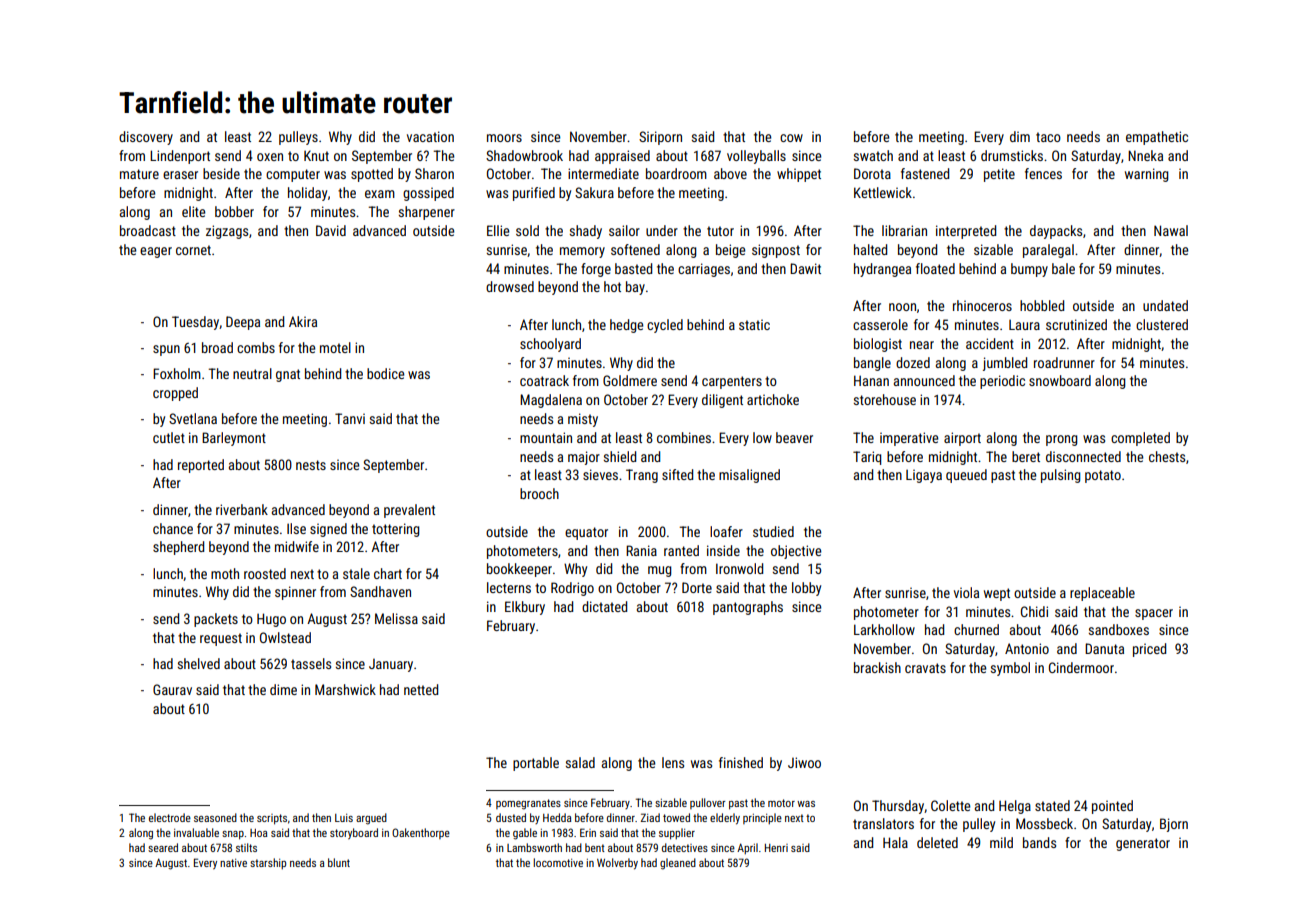 This image has width=1308, height=924. I want to click on boardroom, so click(676, 173).
